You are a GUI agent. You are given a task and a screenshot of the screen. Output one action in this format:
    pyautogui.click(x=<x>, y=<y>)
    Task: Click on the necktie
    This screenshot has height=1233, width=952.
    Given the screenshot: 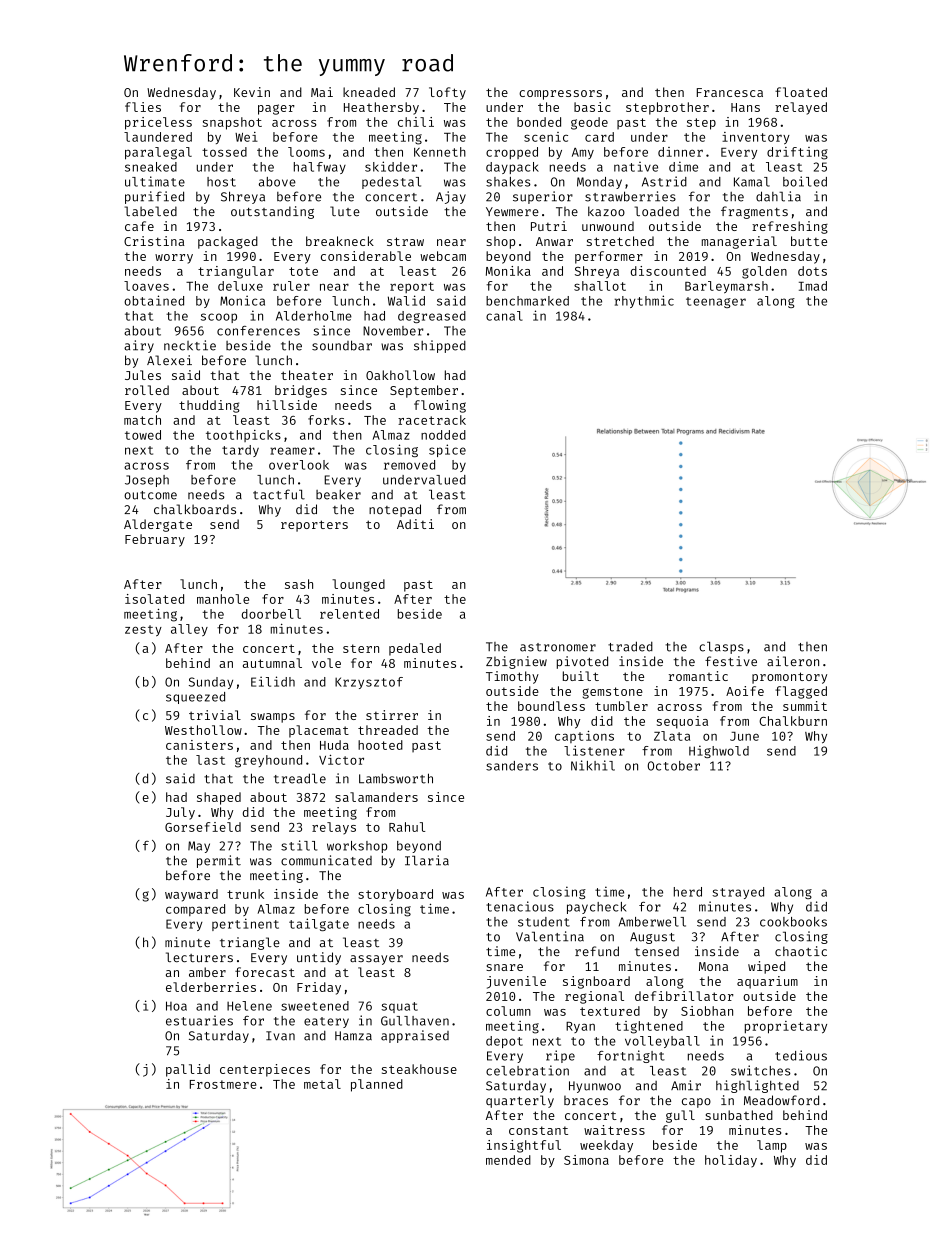 What is the action you would take?
    pyautogui.click(x=190, y=345)
